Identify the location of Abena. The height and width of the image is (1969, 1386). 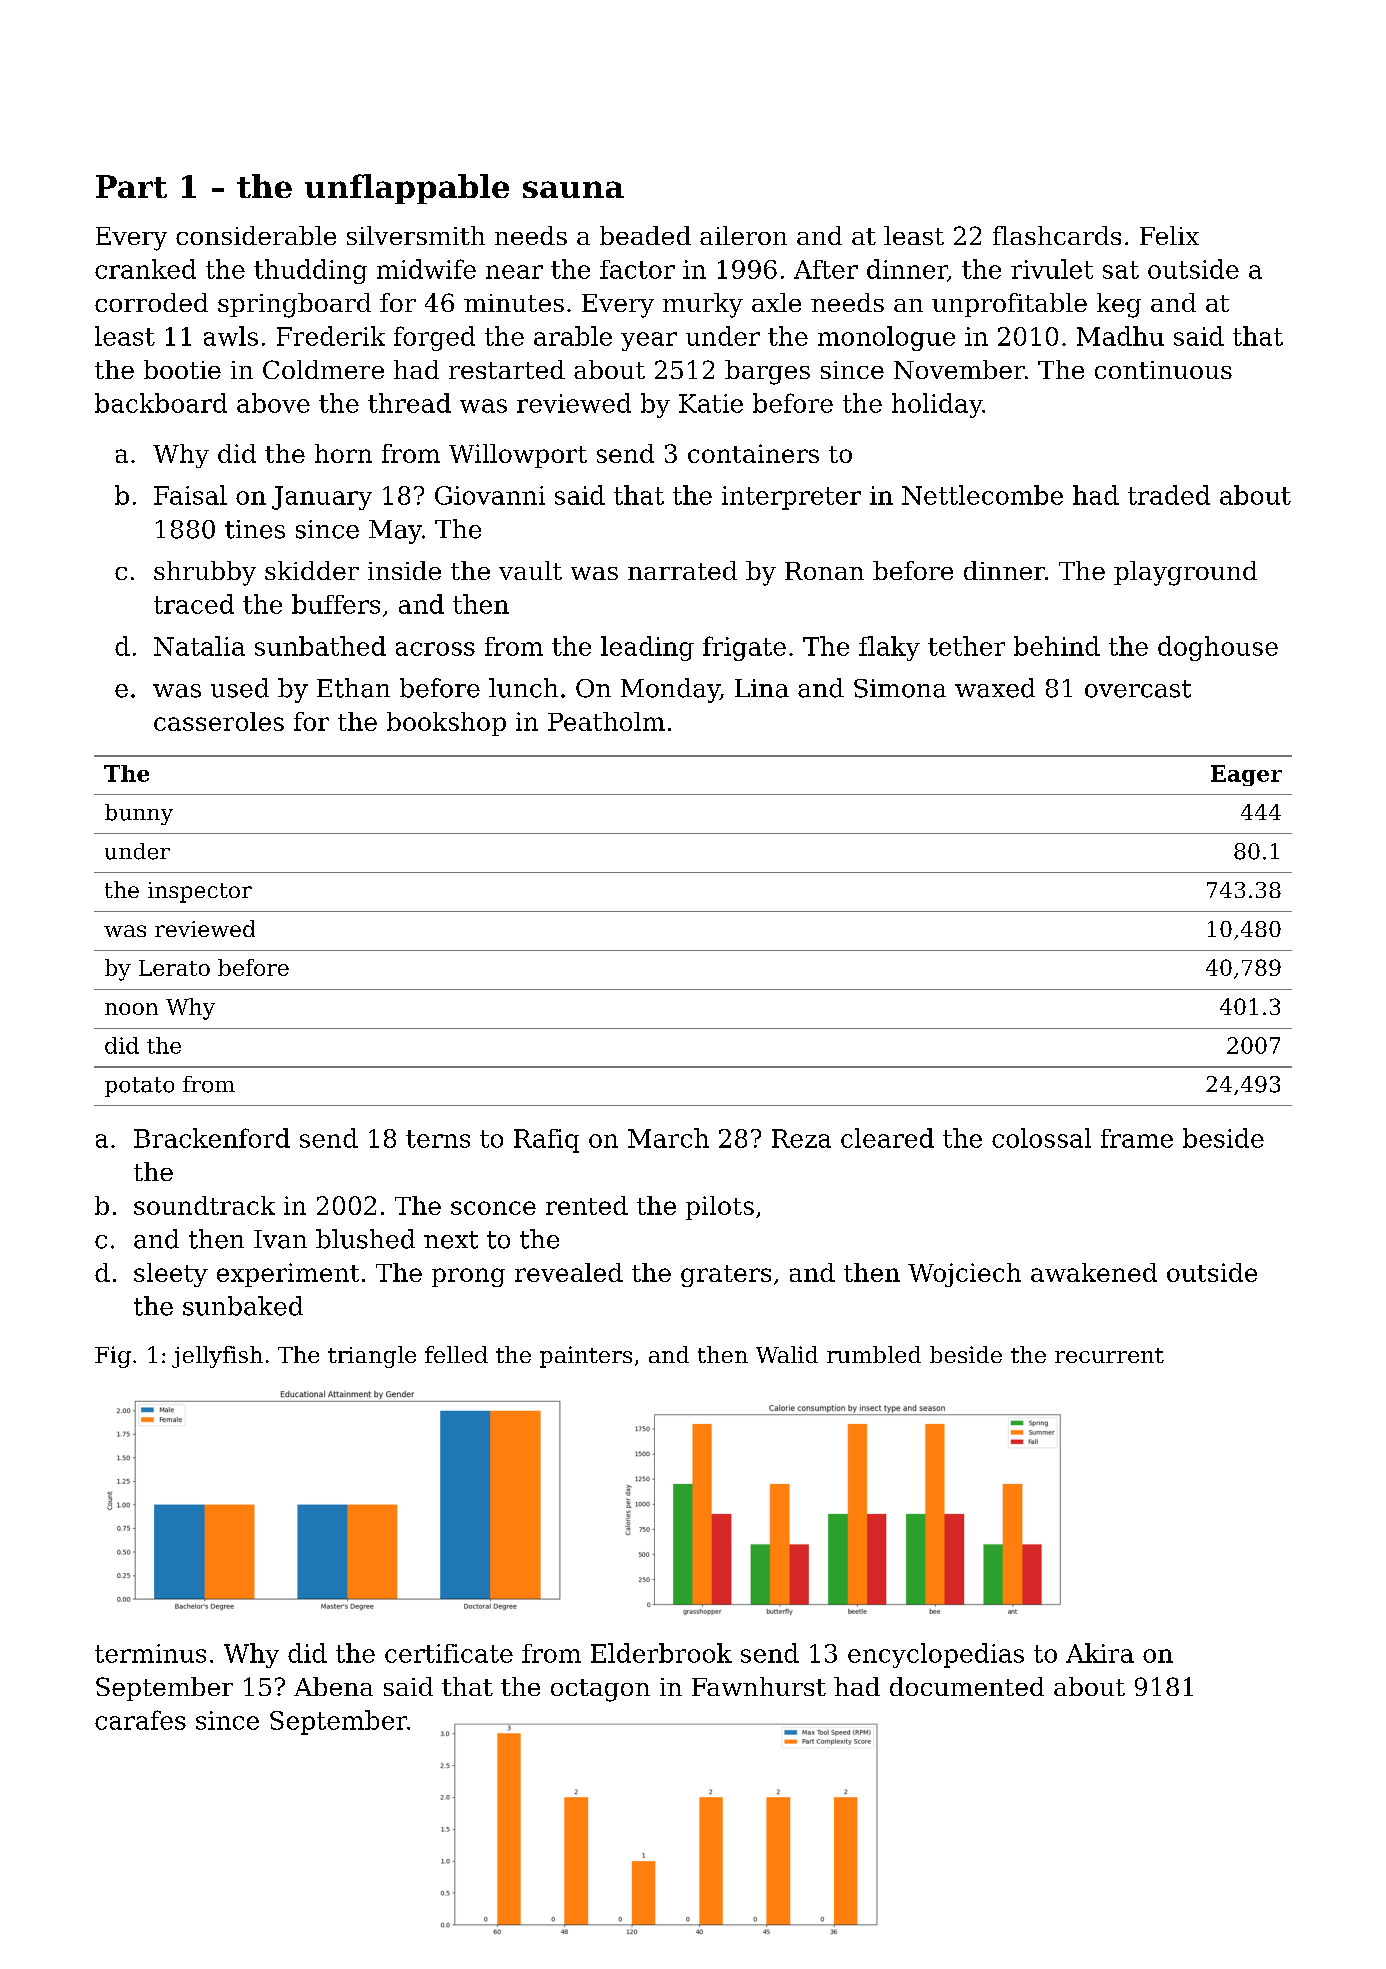
(333, 1686).
